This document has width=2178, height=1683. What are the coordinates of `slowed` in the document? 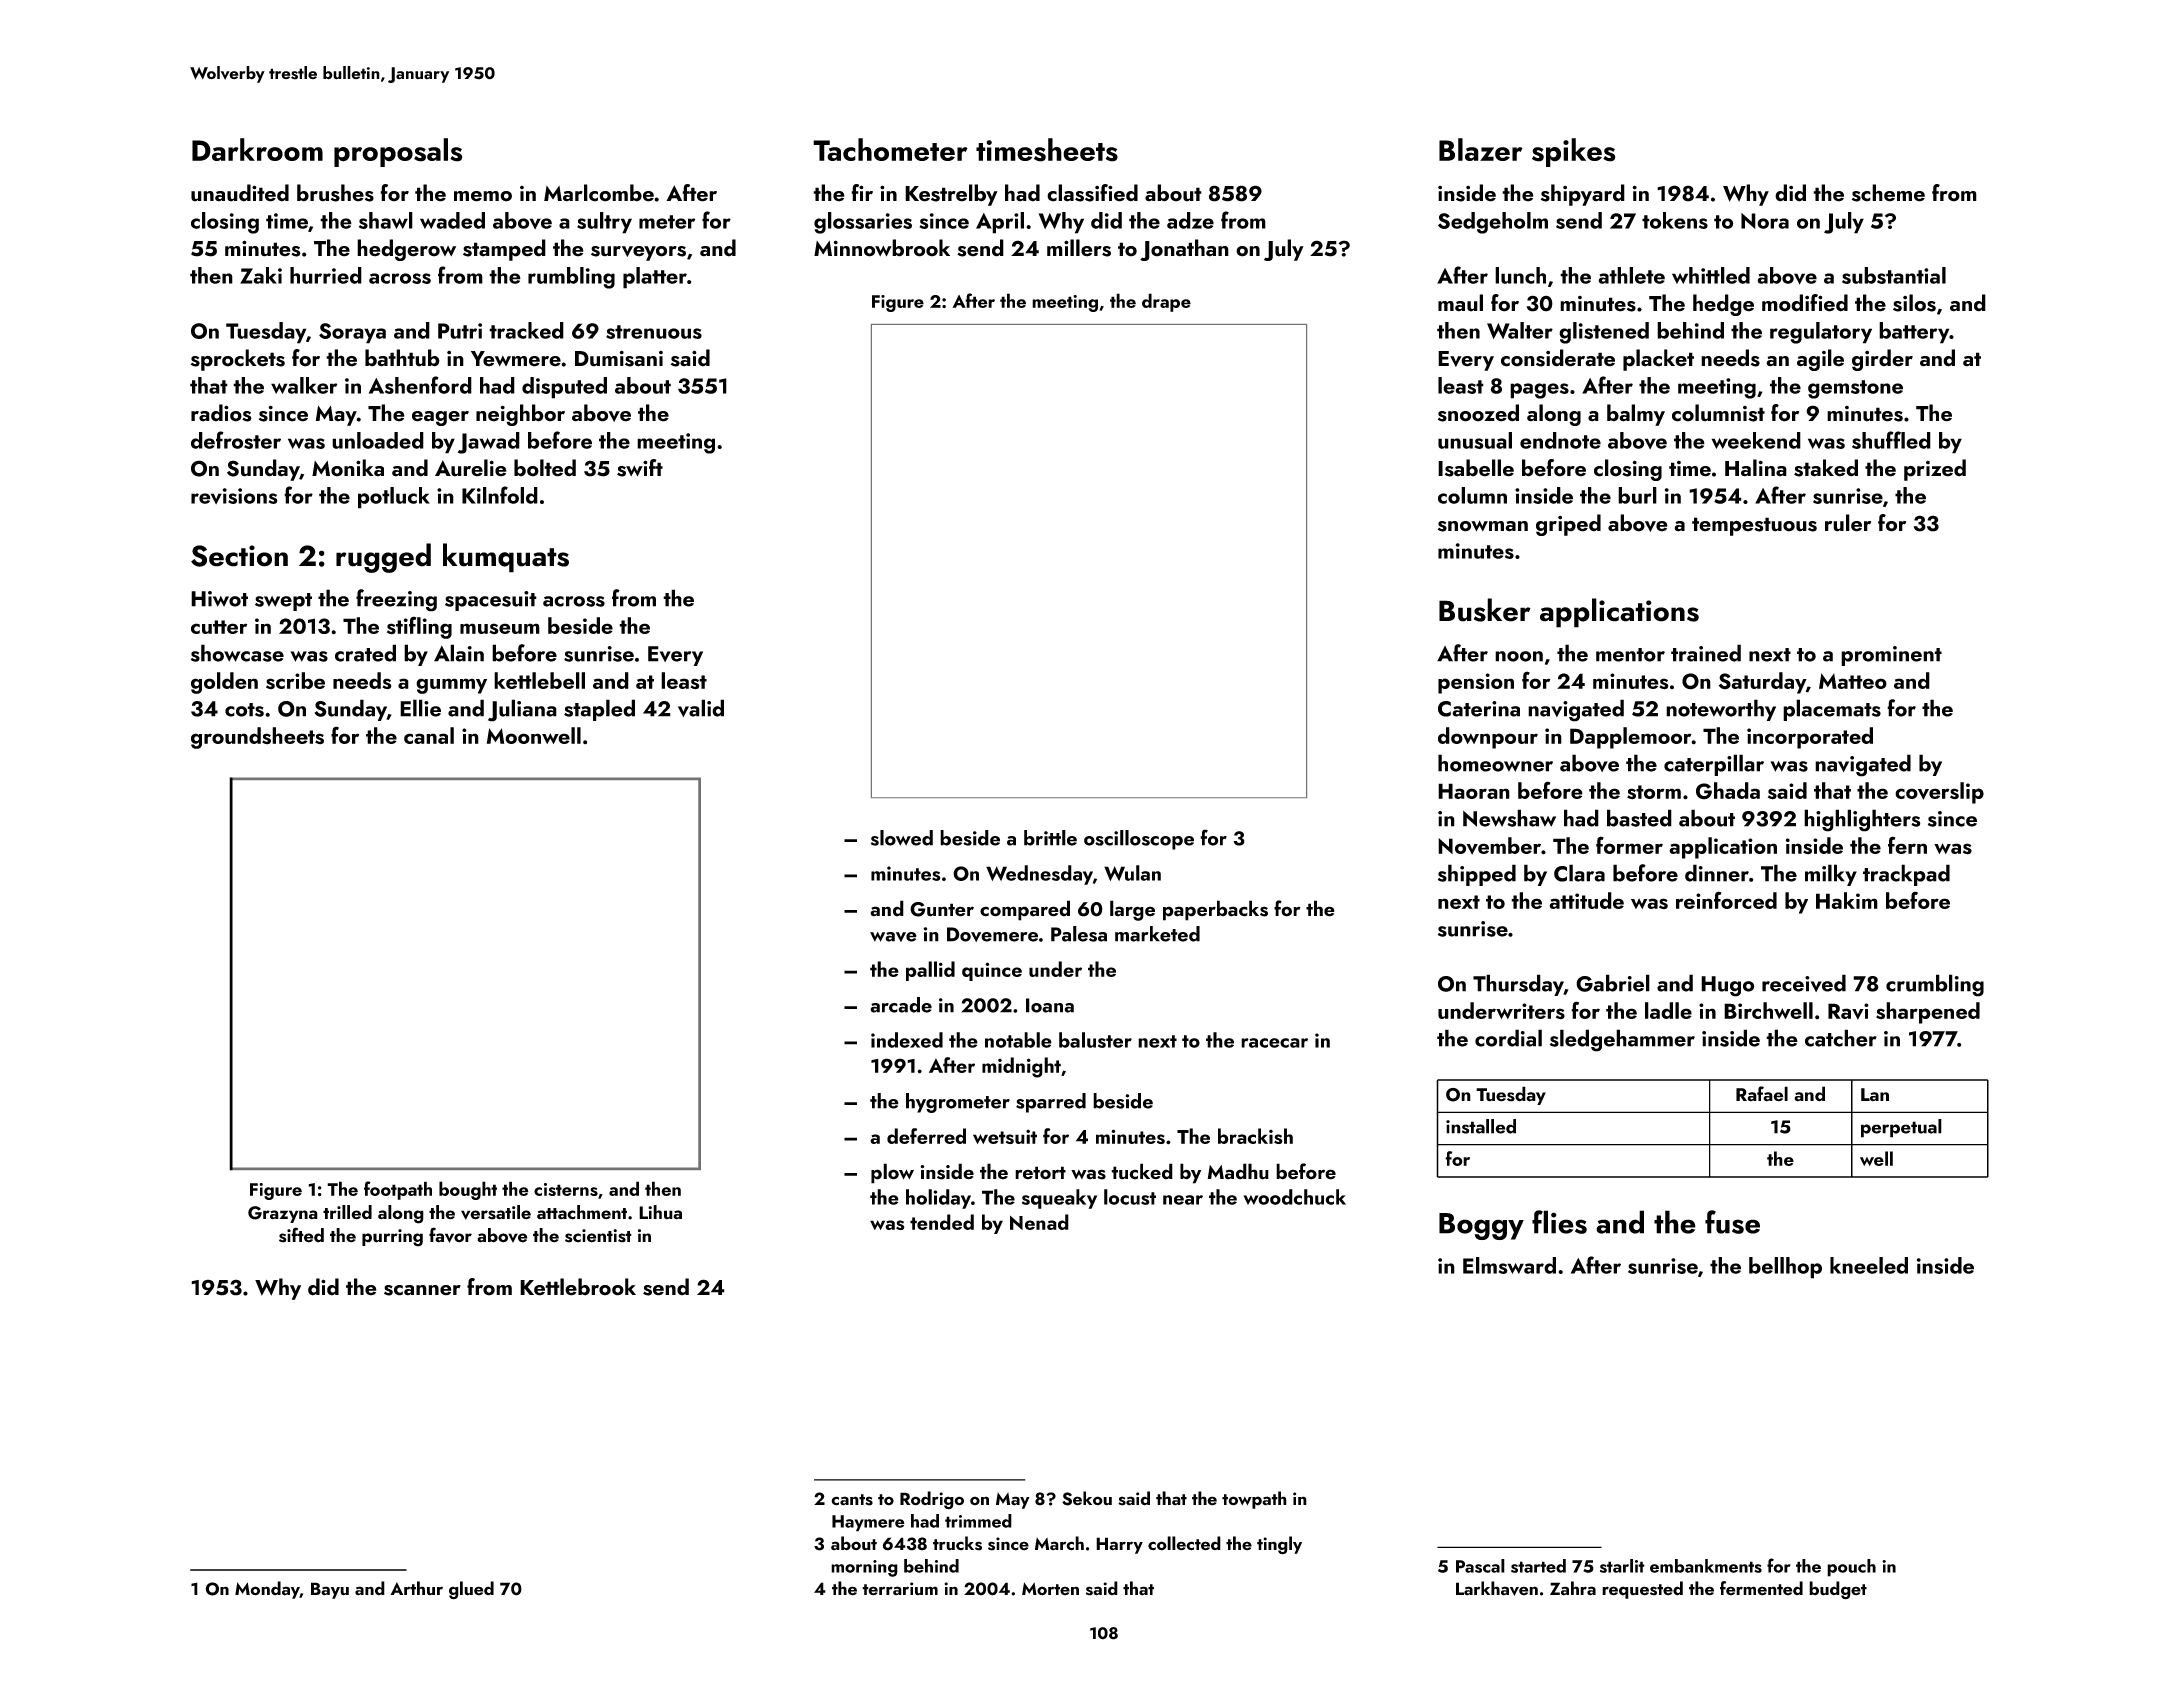 It's located at (902, 838).
